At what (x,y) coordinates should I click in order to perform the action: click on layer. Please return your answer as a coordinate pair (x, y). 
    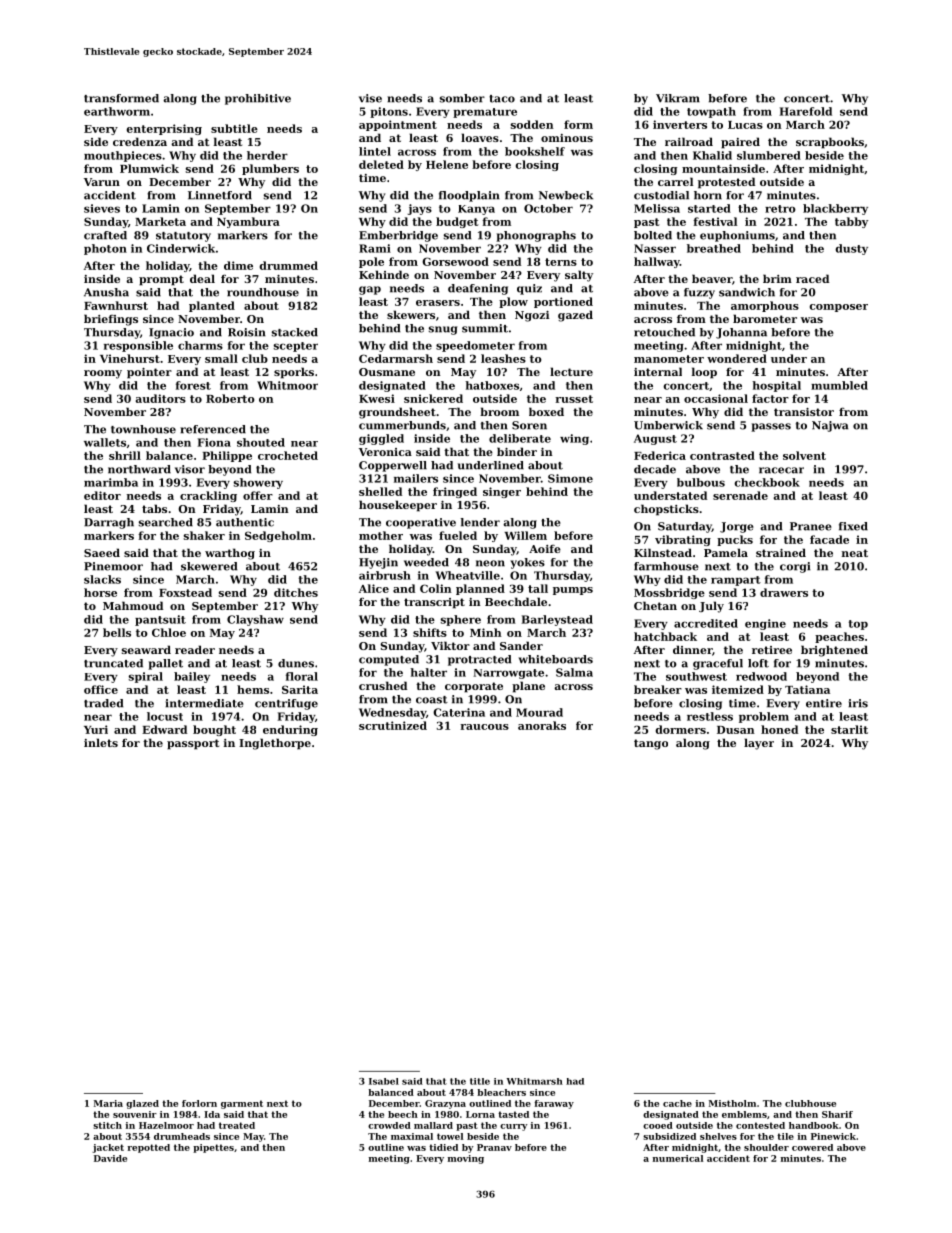
    Looking at the image, I should click on (759, 744).
